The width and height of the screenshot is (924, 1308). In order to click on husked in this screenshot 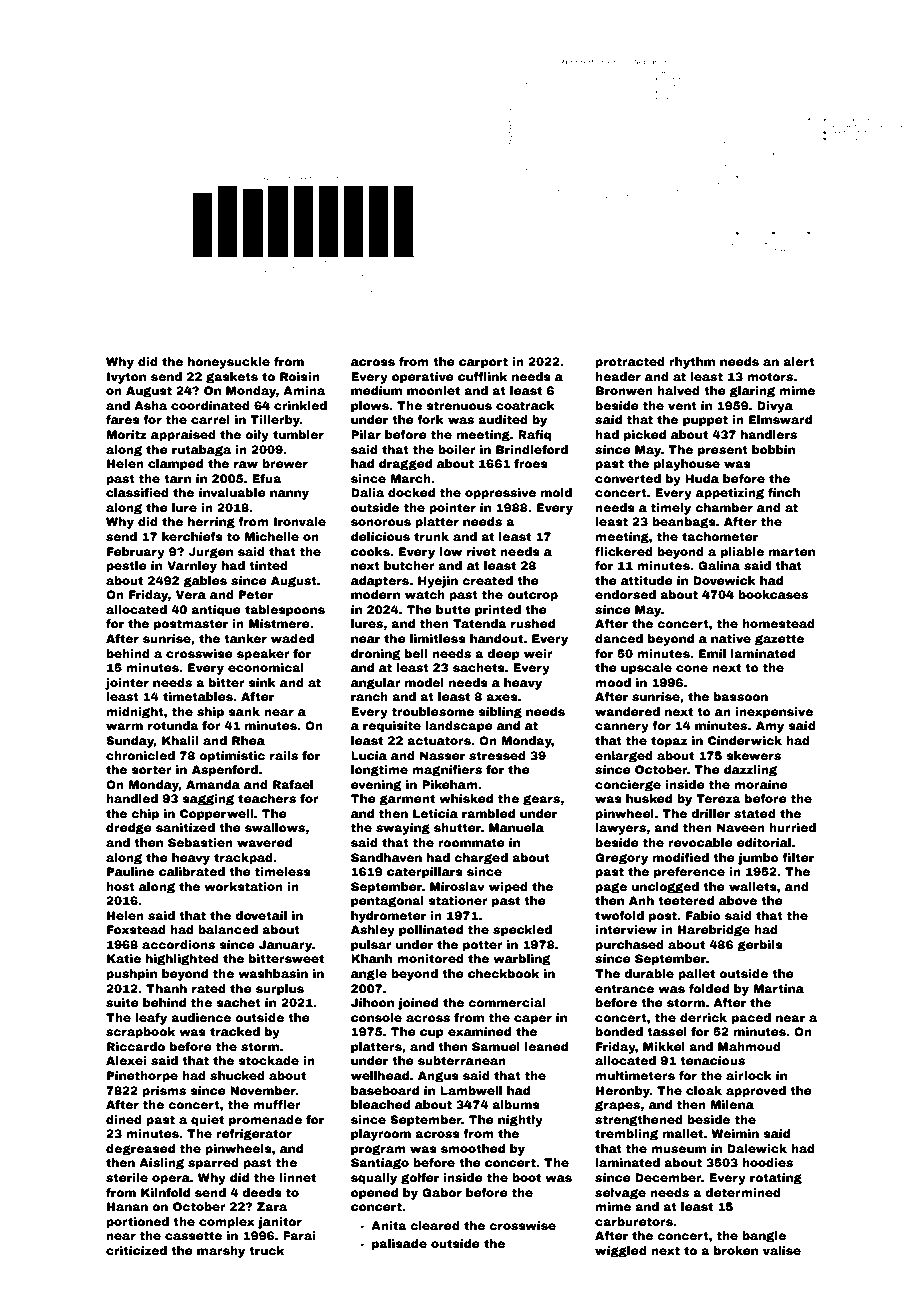, I will do `click(649, 798)`.
